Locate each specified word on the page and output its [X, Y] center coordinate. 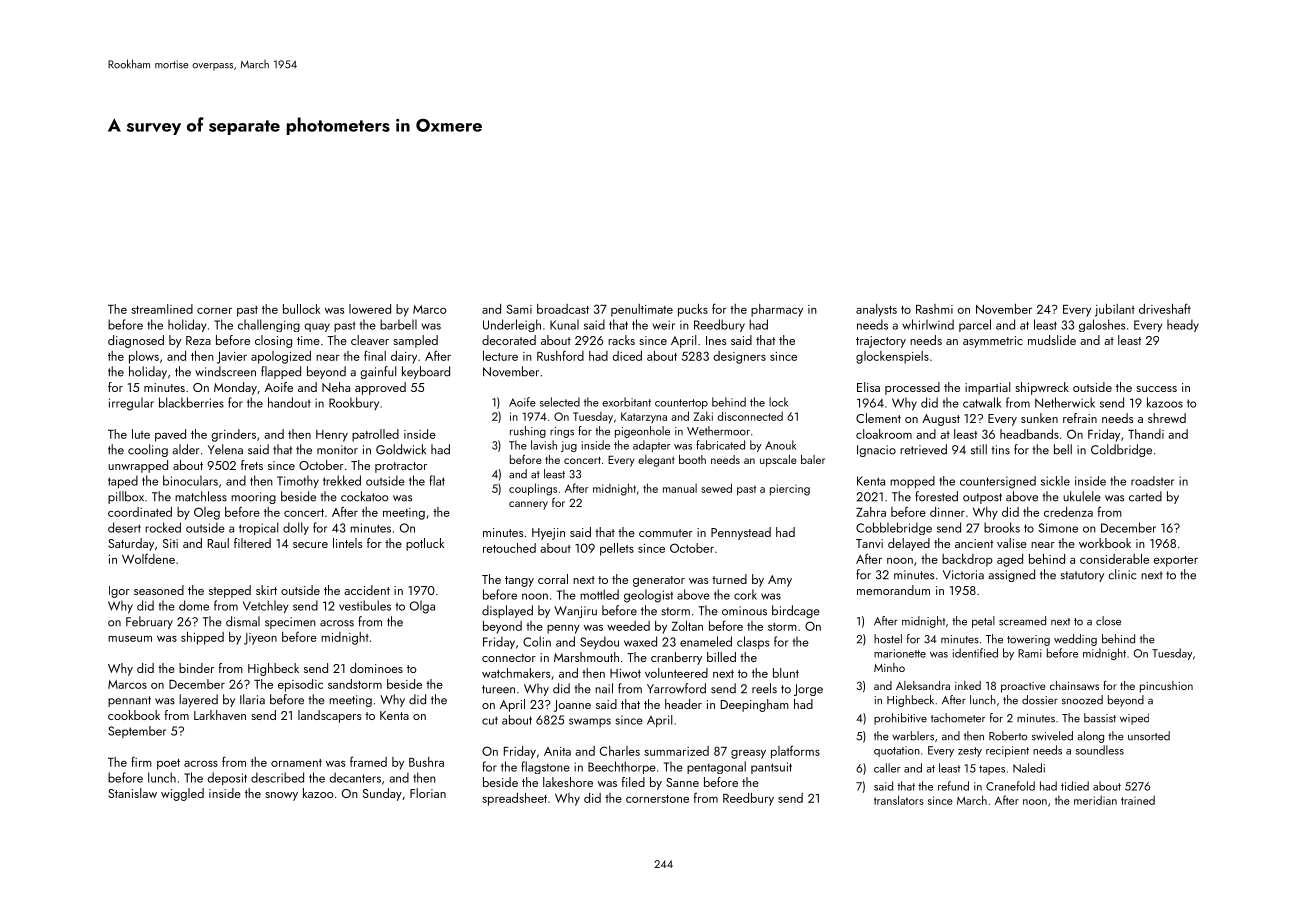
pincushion [1166, 687]
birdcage [796, 611]
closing [273, 341]
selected [560, 402]
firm [141, 761]
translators [899, 800]
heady [1183, 325]
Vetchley [265, 607]
